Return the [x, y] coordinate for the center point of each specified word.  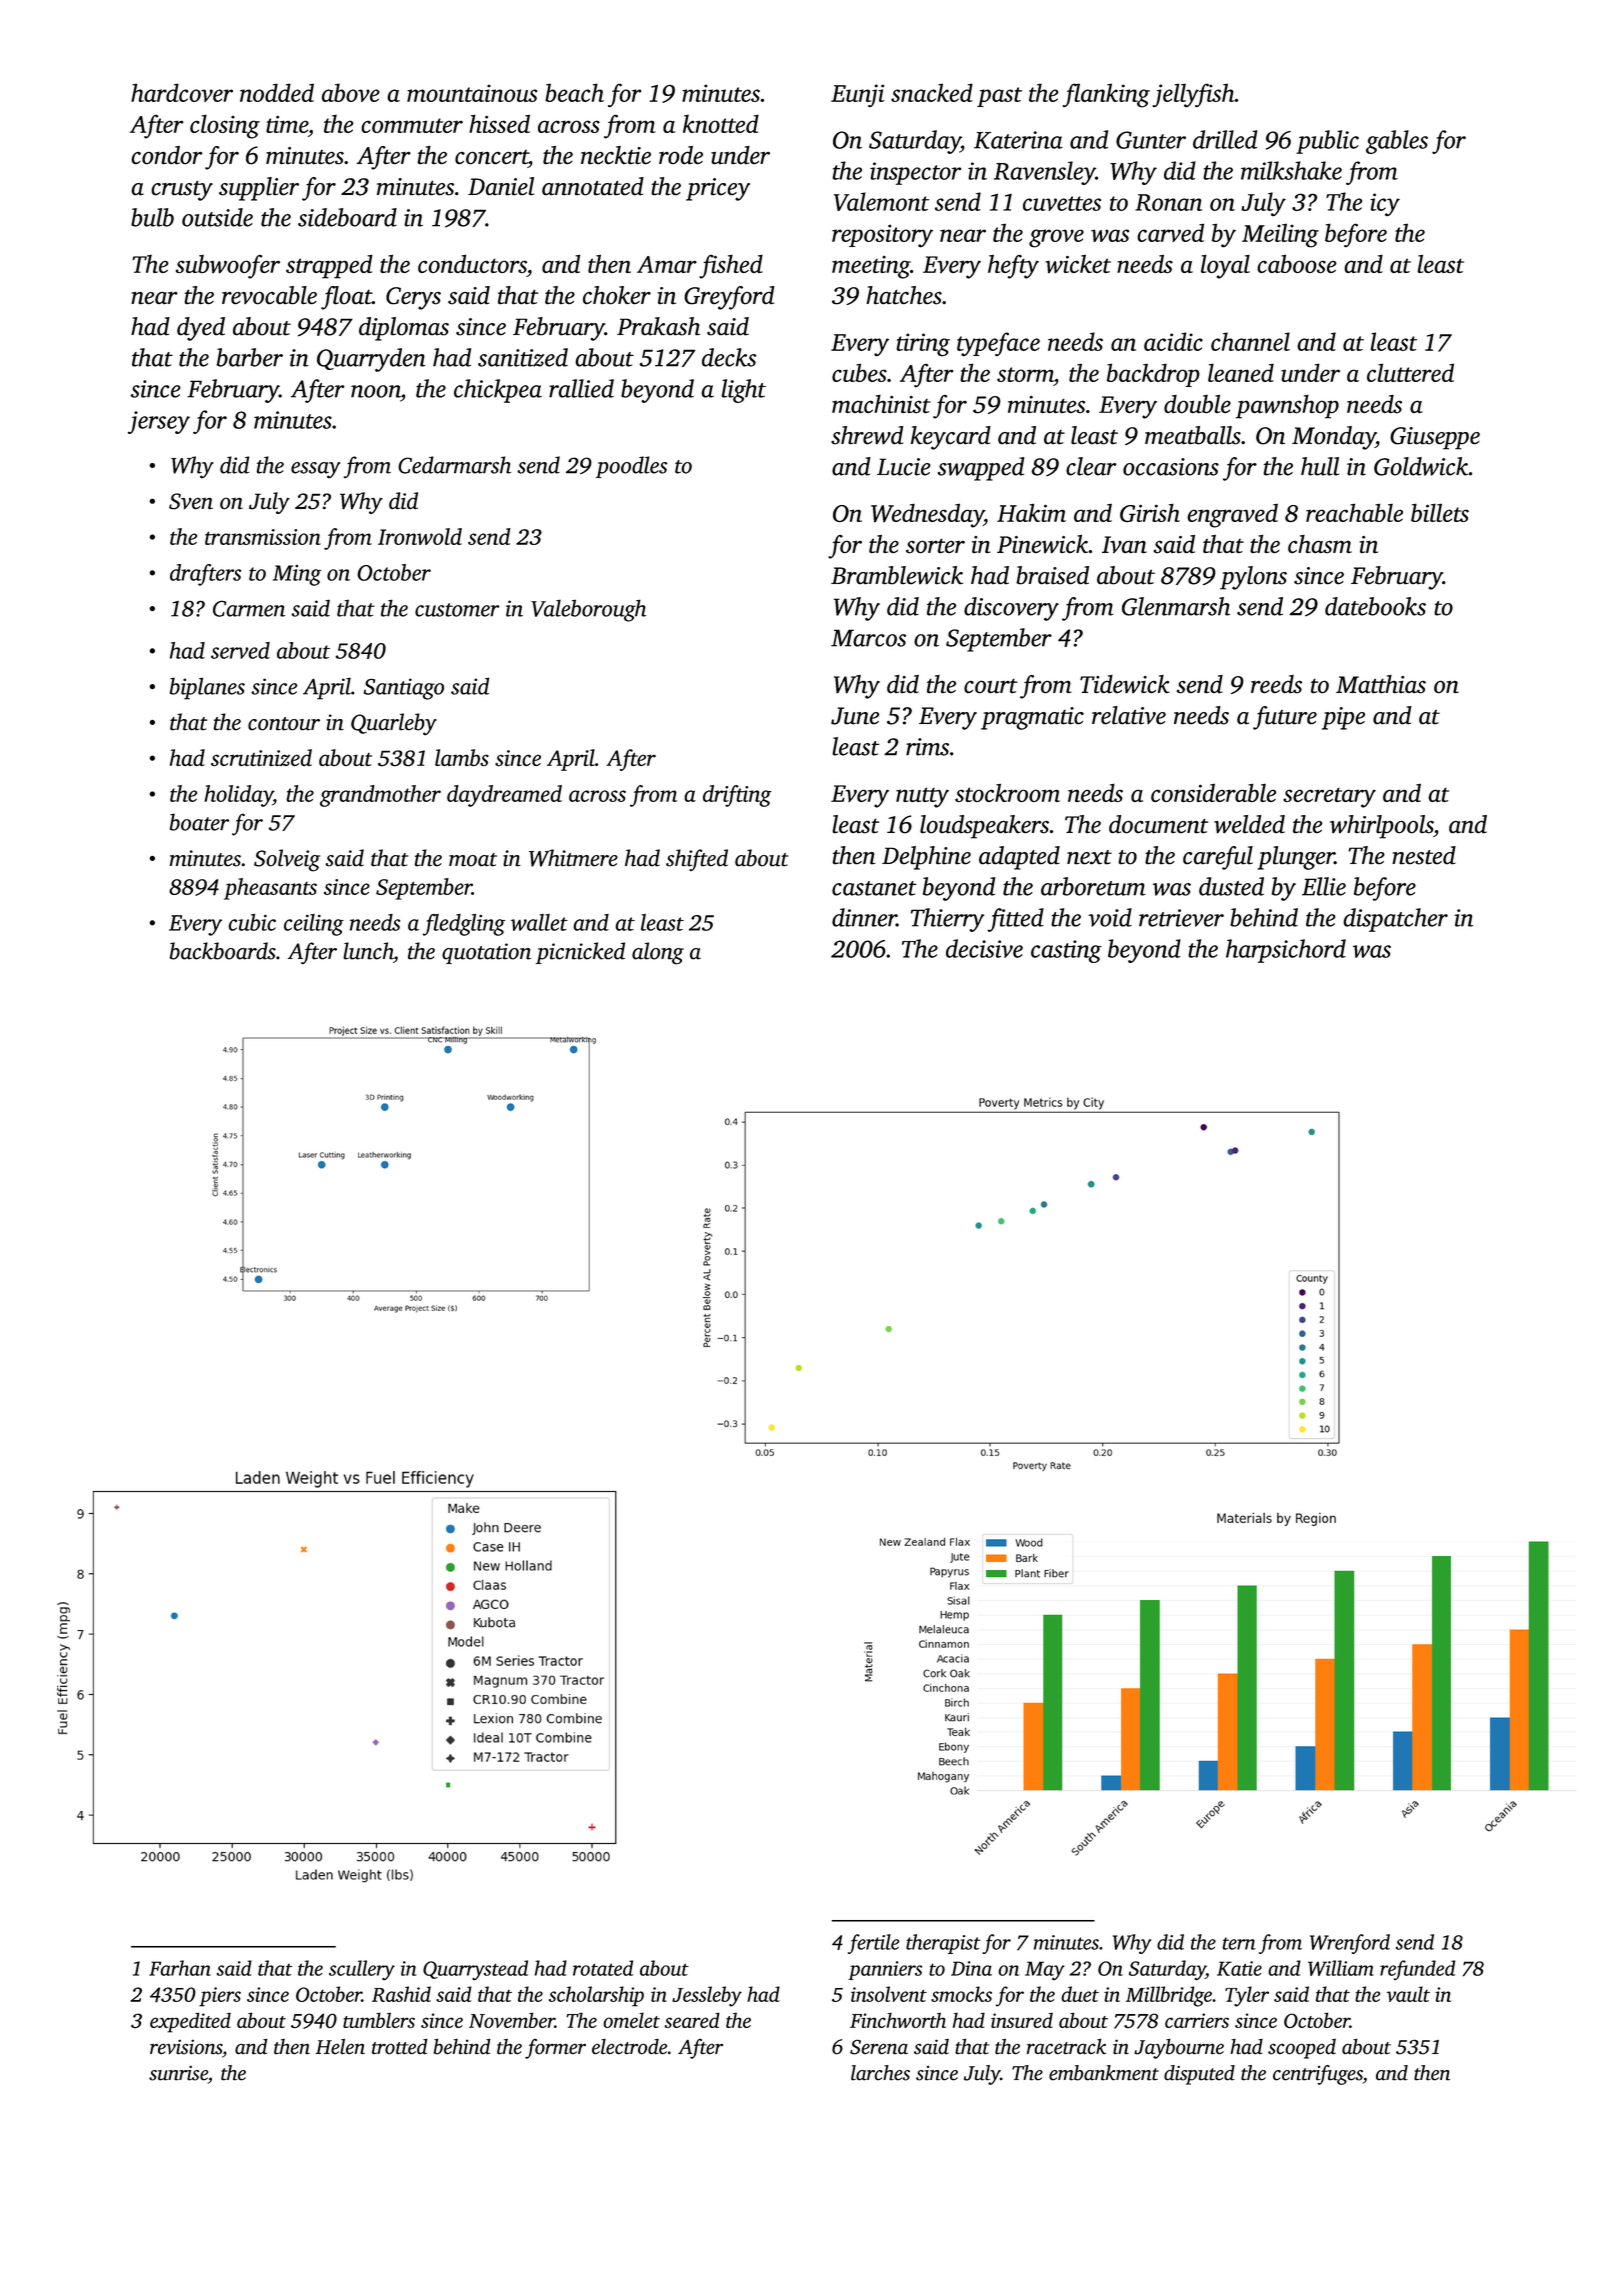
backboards [223, 951]
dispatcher [1395, 920]
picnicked [580, 953]
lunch [368, 951]
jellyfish [1193, 95]
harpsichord [1286, 951]
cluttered [1410, 373]
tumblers [379, 2020]
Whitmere [573, 858]
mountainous [472, 93]
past [999, 97]
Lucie [904, 467]
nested [1424, 855]
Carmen [249, 608]
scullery [362, 1970]
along [658, 953]
